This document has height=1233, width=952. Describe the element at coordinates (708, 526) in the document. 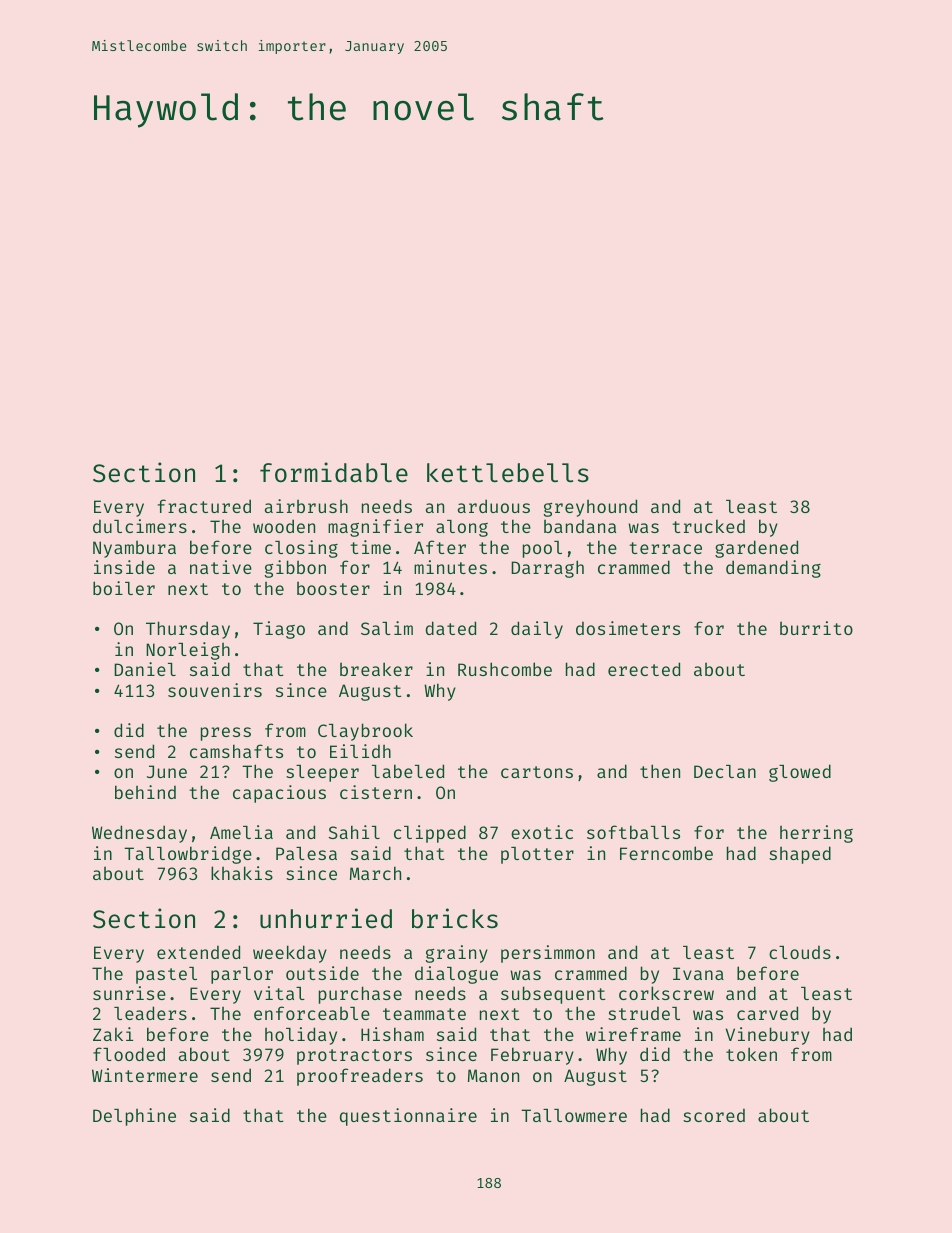

I see `trucked` at that location.
